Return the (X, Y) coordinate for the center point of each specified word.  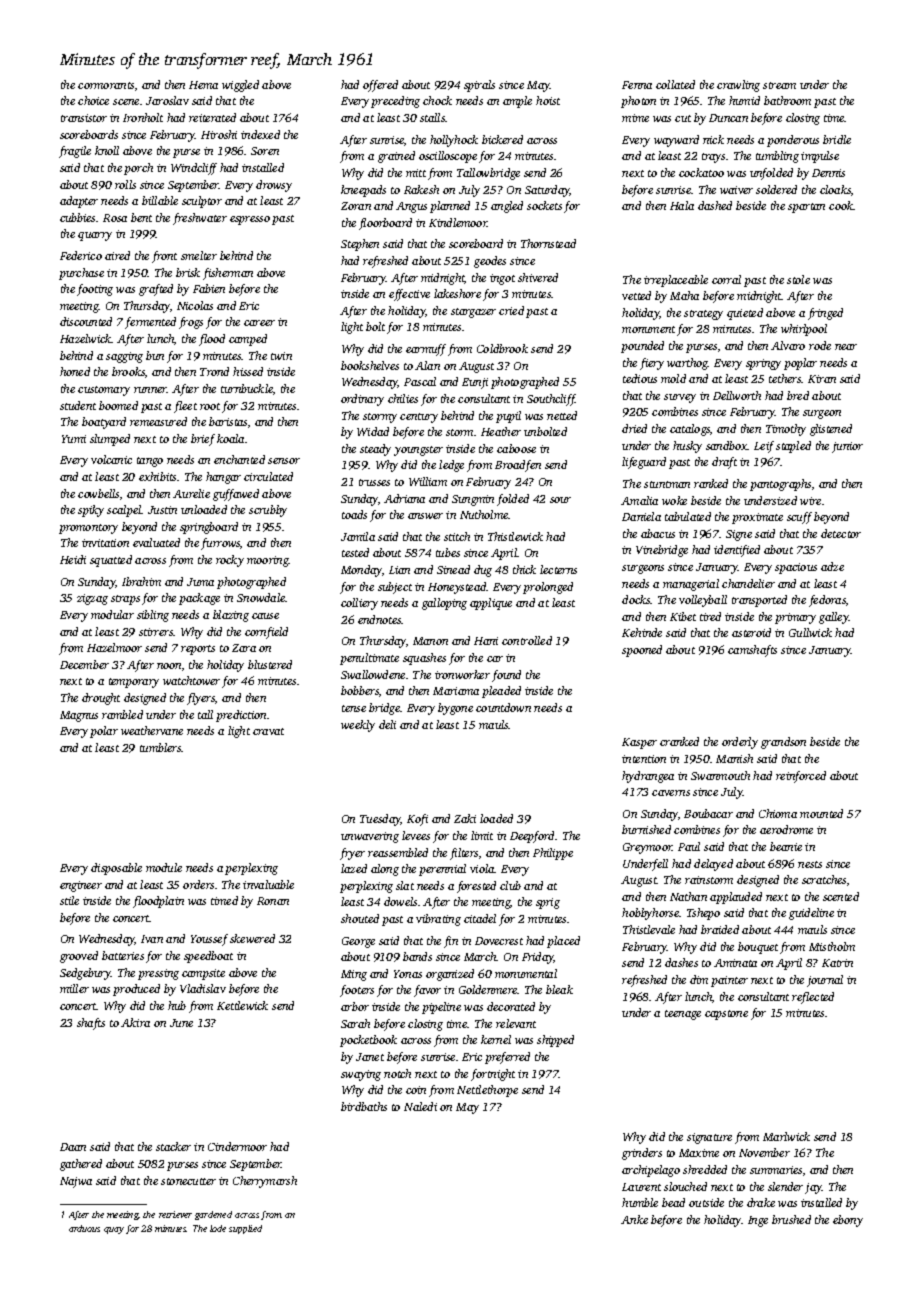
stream (779, 85)
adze (832, 566)
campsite (203, 974)
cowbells (98, 493)
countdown (503, 707)
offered (380, 86)
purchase (81, 274)
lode (218, 1228)
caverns (671, 793)
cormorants (106, 85)
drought (101, 699)
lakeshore (457, 293)
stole (798, 279)
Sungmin (473, 500)
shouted (360, 918)
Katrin (837, 963)
